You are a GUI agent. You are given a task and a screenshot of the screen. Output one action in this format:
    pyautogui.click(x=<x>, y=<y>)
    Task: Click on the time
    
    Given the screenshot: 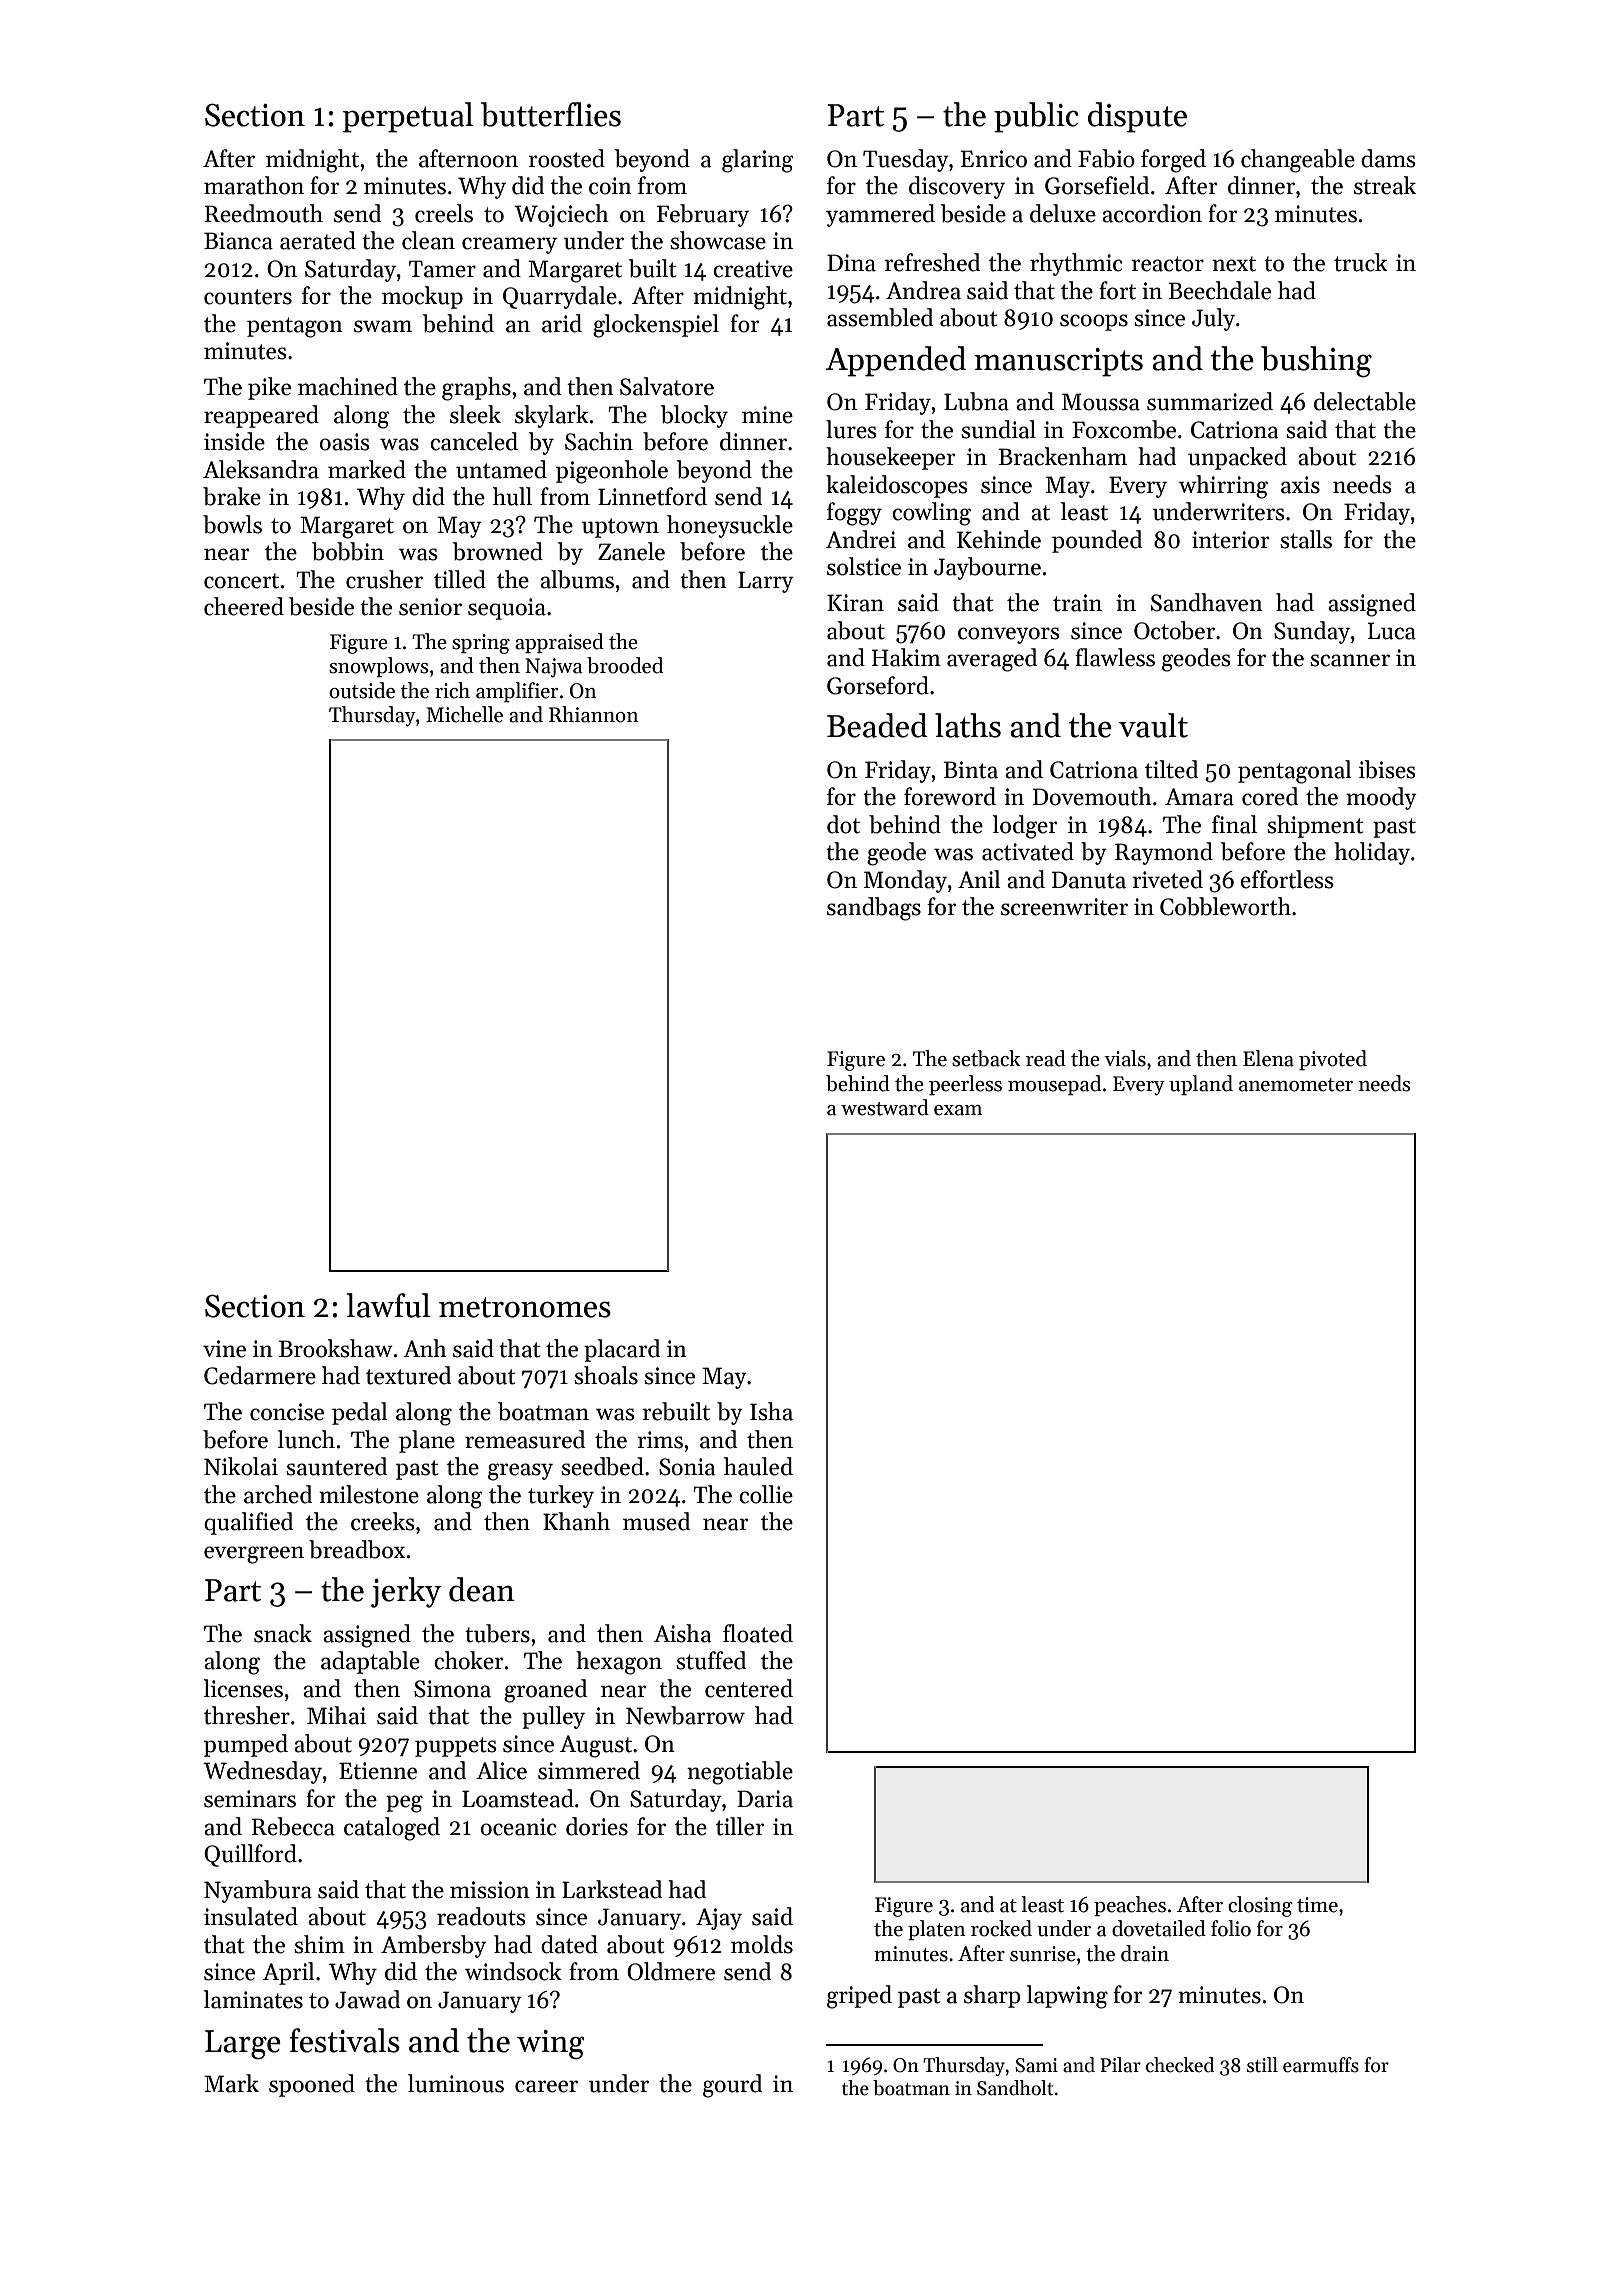 What is the action you would take?
    pyautogui.click(x=1317, y=1905)
